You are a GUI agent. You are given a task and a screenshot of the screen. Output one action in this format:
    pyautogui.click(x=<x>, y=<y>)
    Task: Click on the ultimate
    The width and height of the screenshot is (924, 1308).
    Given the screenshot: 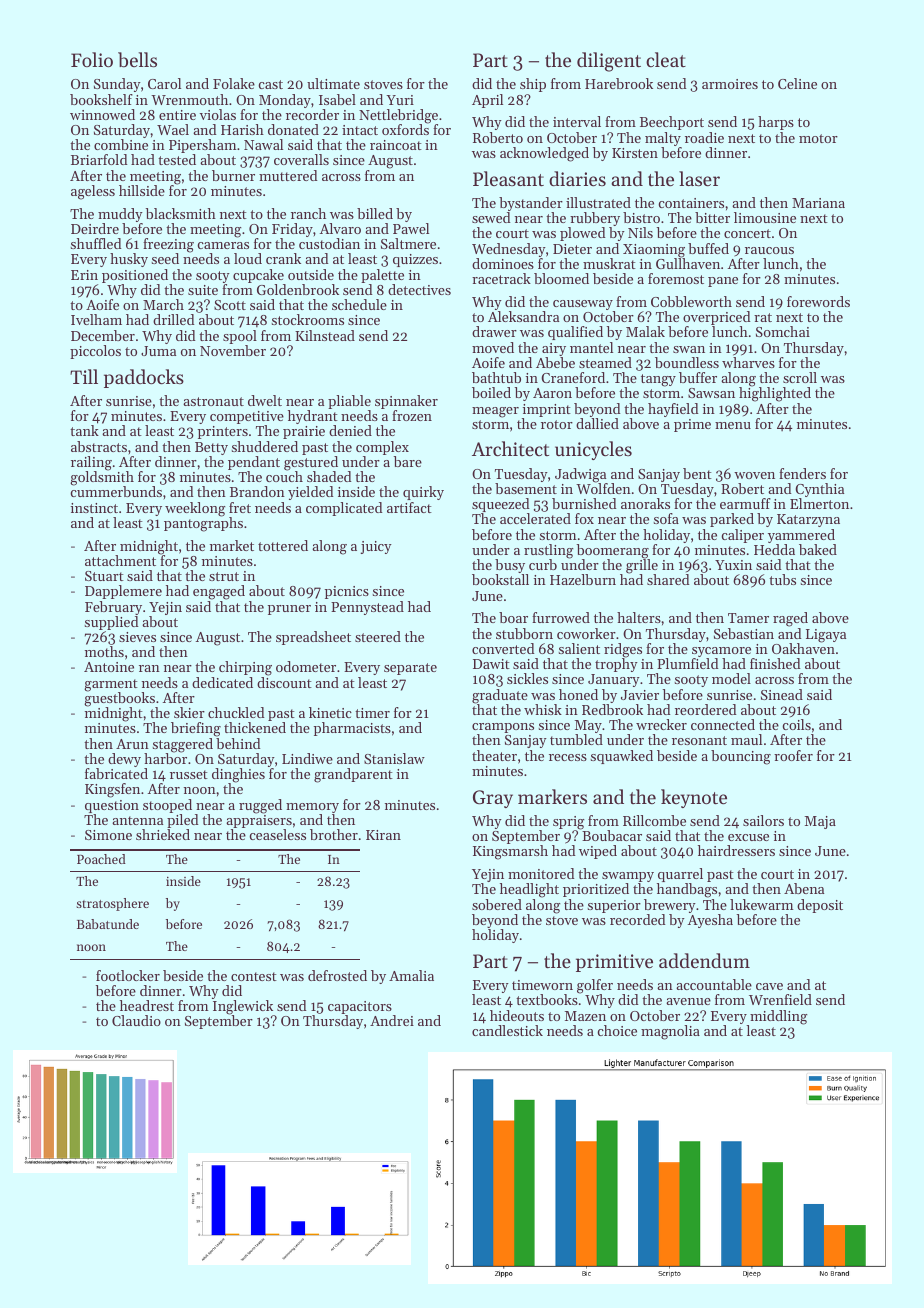 What is the action you would take?
    pyautogui.click(x=333, y=83)
